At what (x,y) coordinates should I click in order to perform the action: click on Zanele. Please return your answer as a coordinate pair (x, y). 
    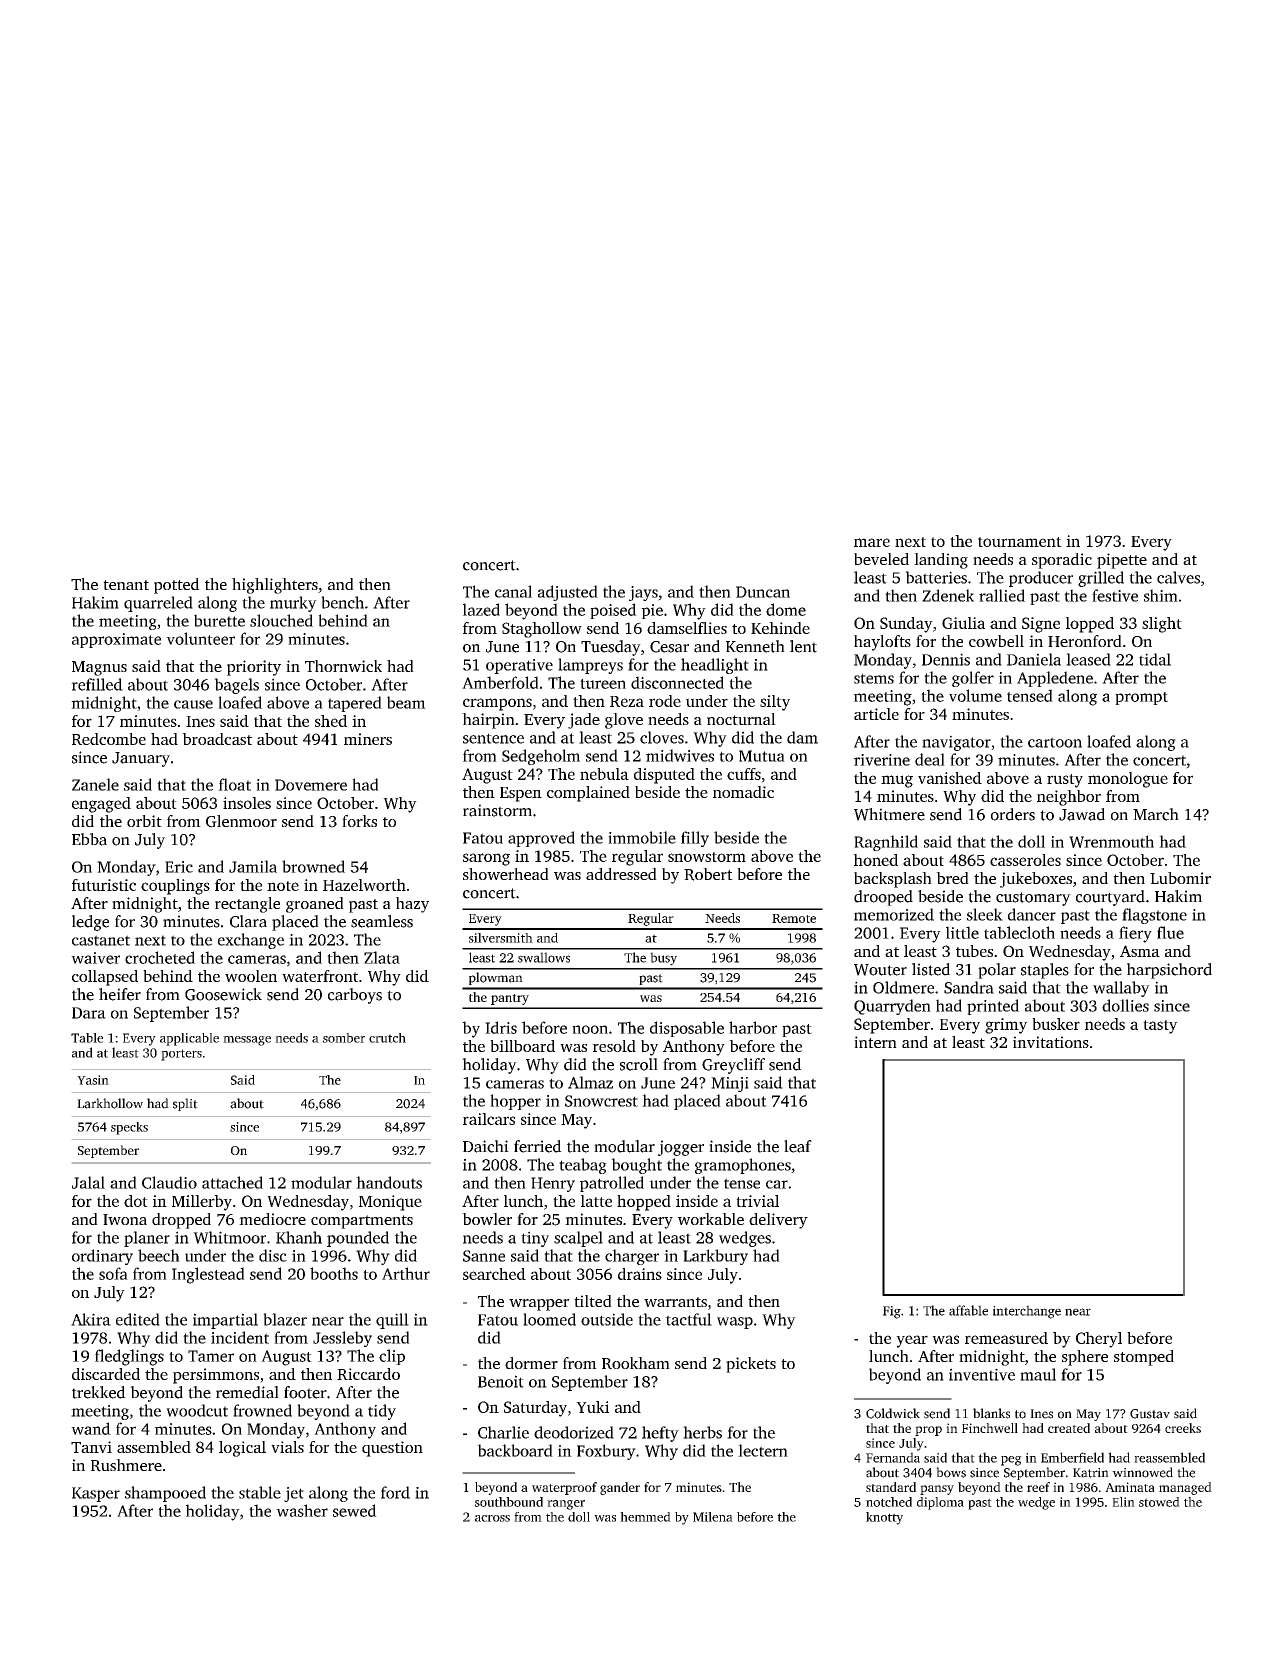
    Looking at the image, I should click on (95, 784).
